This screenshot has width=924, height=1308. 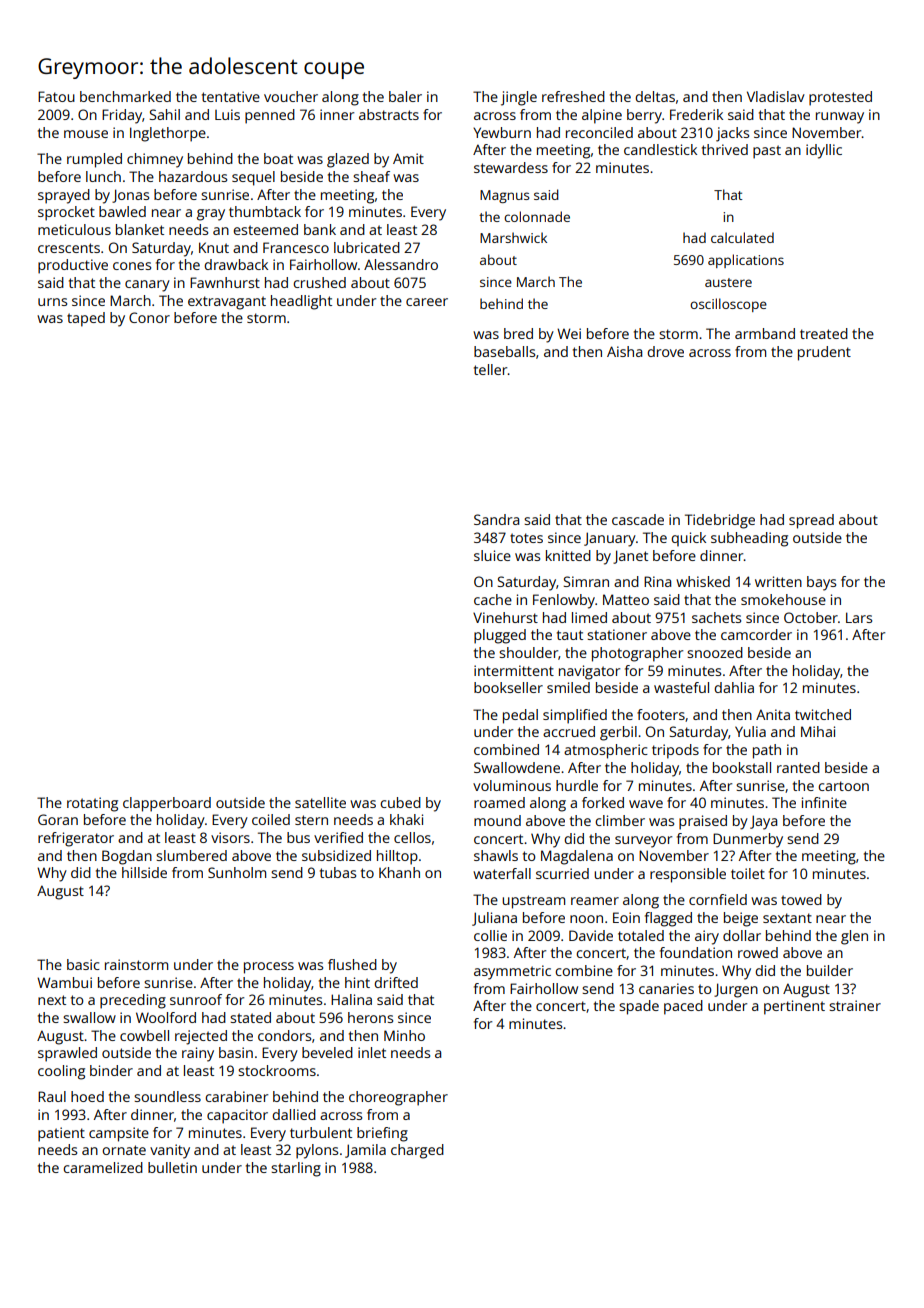 I want to click on deltas, so click(x=655, y=96).
